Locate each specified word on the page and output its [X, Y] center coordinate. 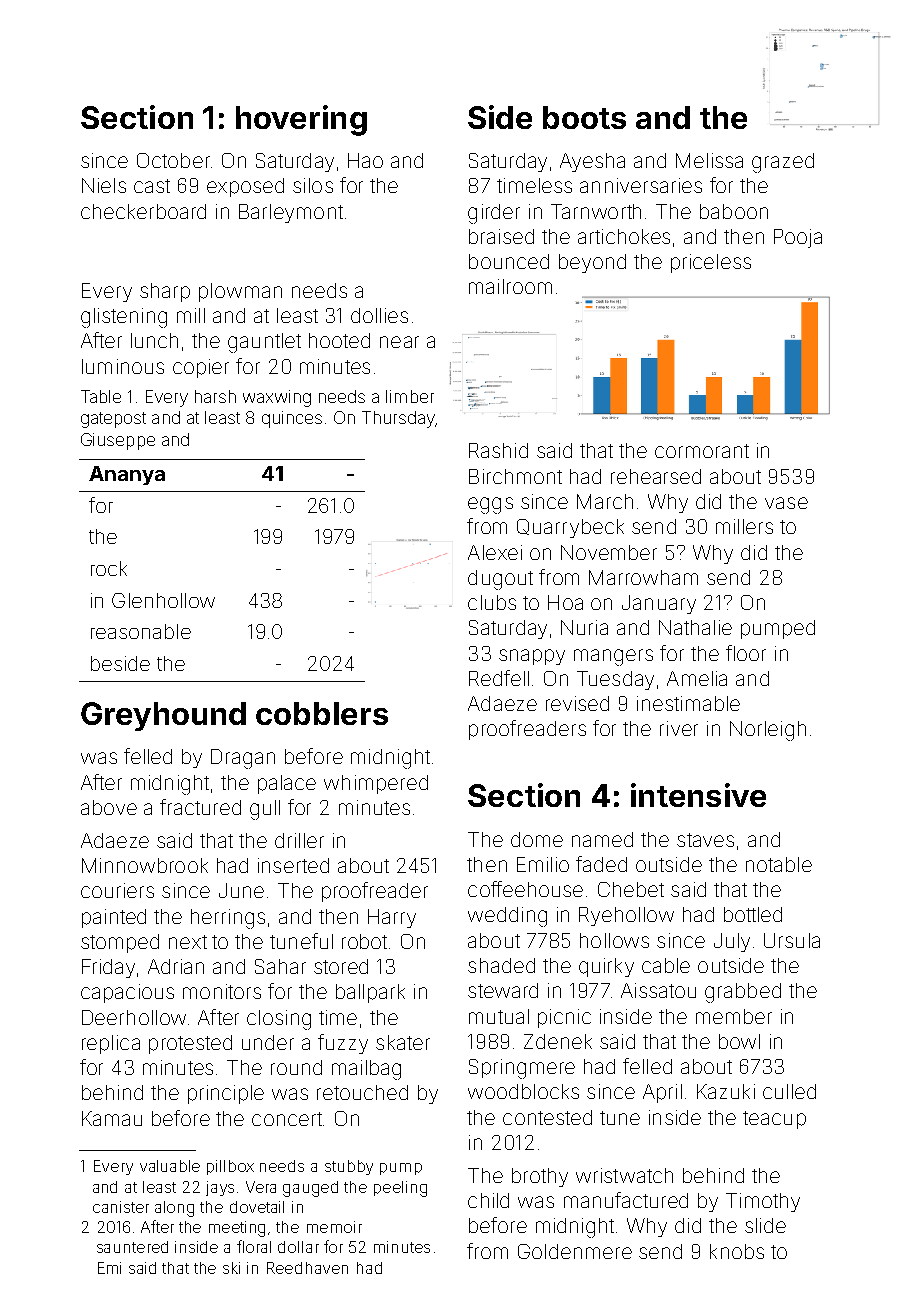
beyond [592, 263]
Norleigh [768, 731]
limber [410, 396]
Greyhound [163, 716]
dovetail [257, 1207]
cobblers [322, 713]
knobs [737, 1251]
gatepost [113, 420]
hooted [339, 340]
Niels [104, 185]
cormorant [702, 451]
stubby [349, 1167]
